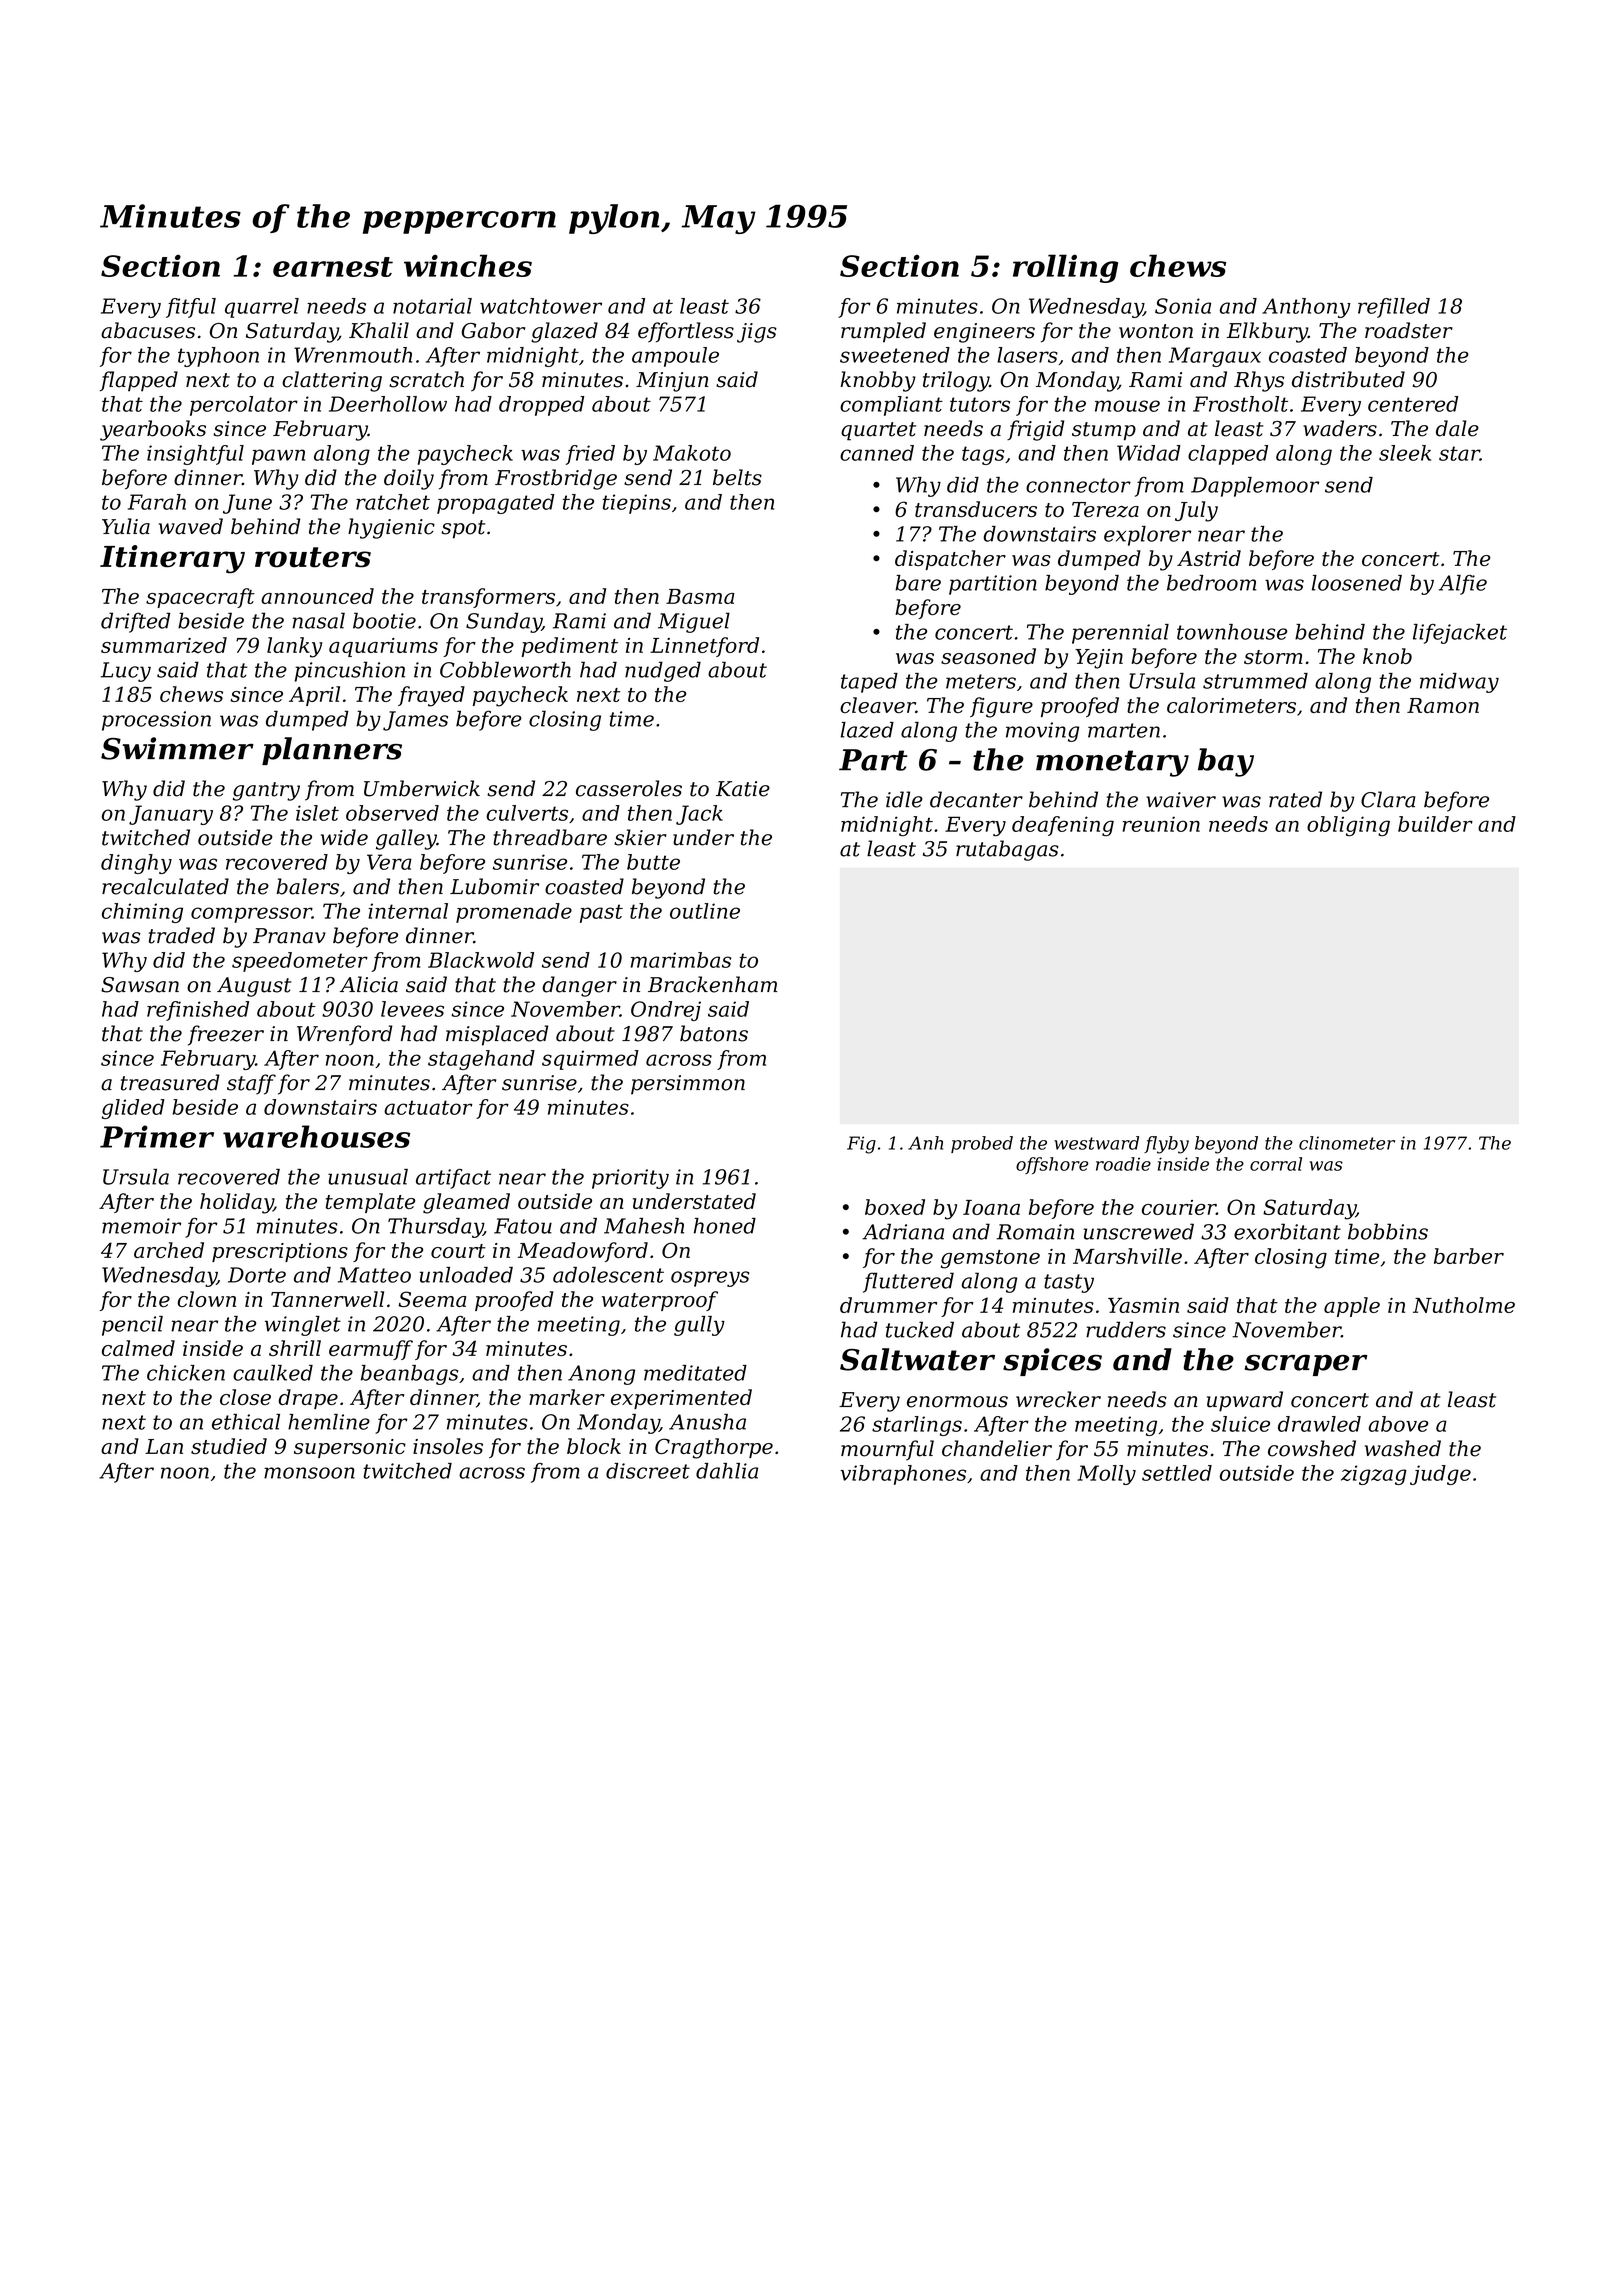 This screenshot has width=1620, height=2292. What do you see at coordinates (1348, 826) in the screenshot?
I see `obliging` at bounding box center [1348, 826].
